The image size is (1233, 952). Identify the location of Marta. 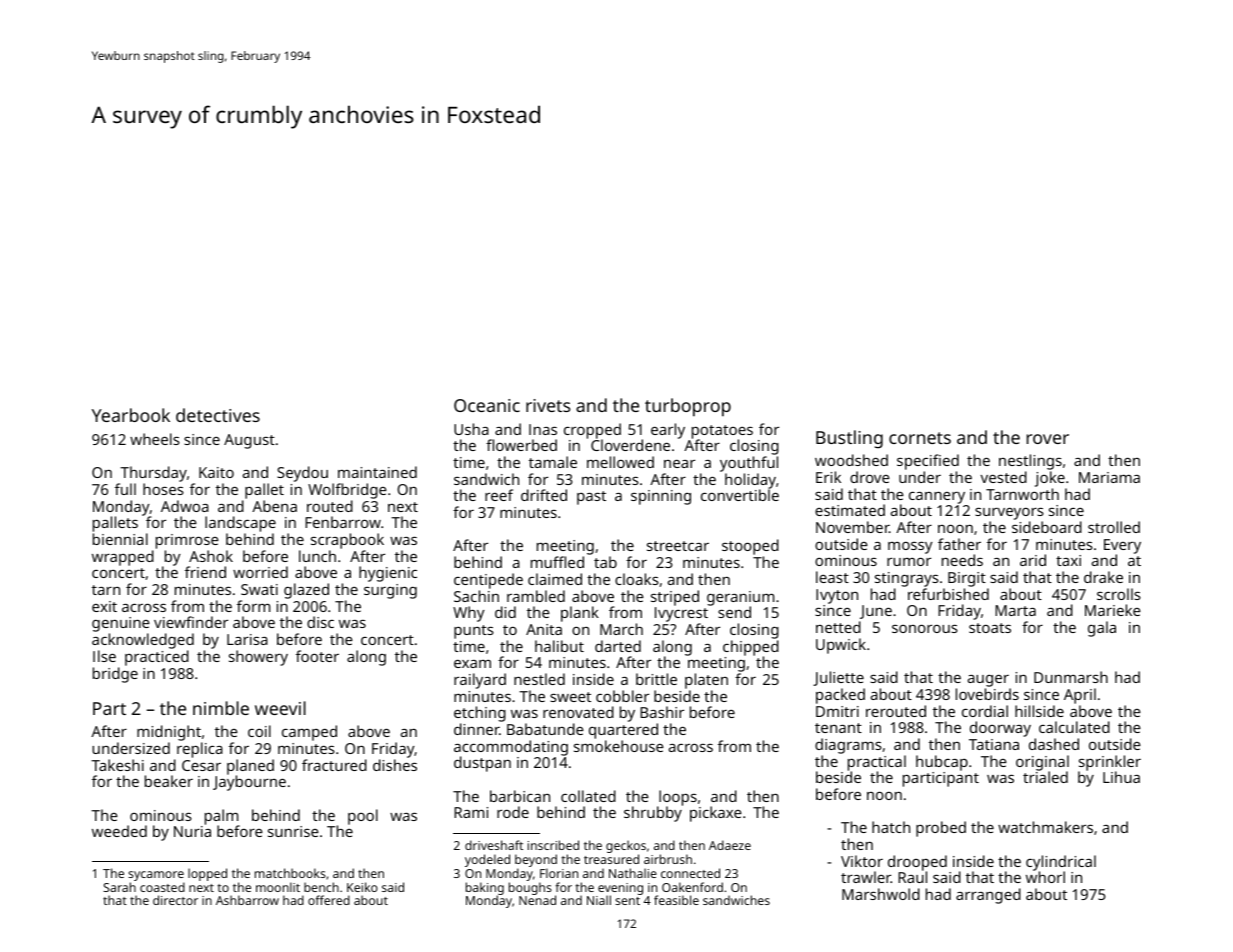
(1015, 610).
